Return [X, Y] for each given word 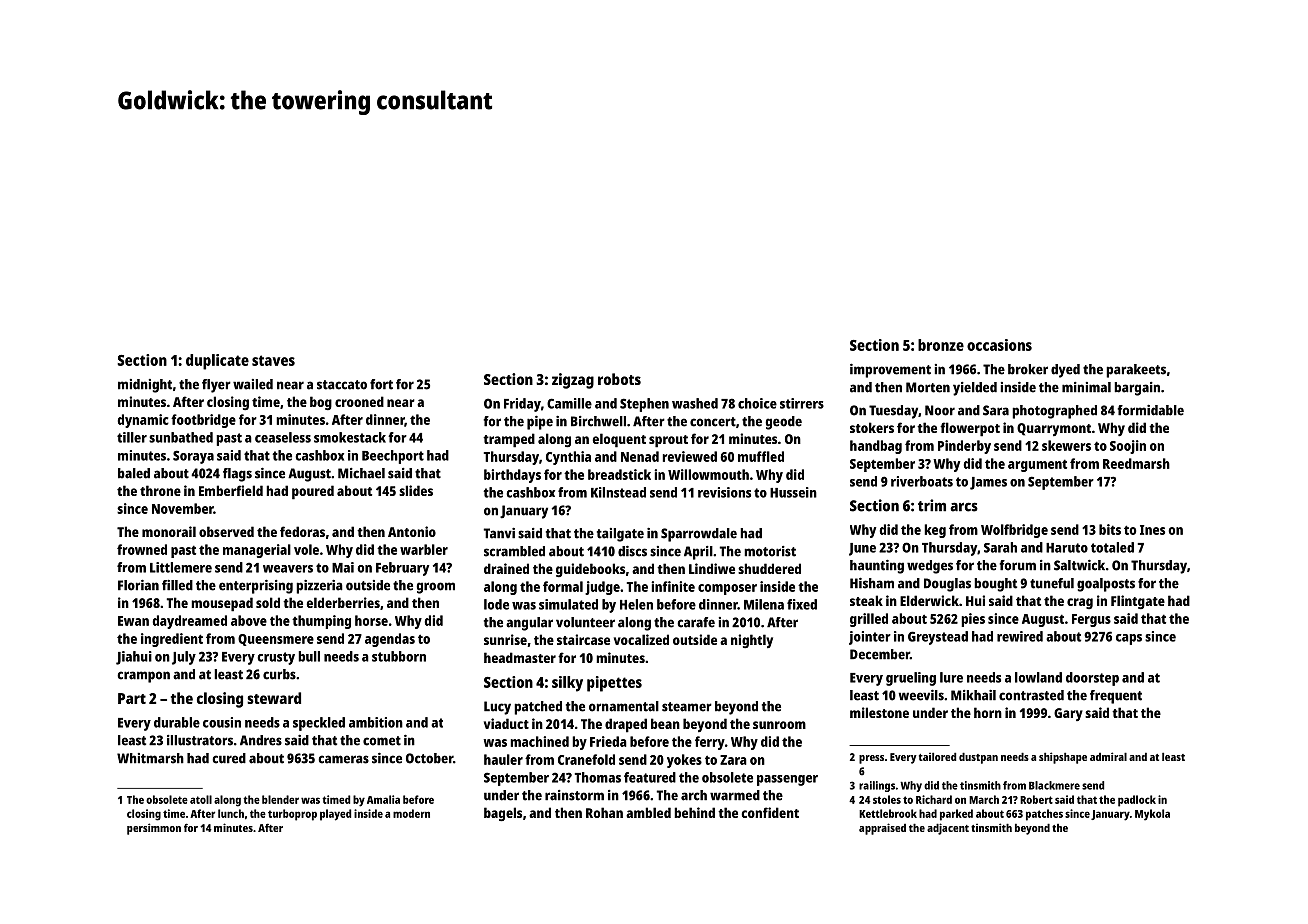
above [249, 620]
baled [134, 473]
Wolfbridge [1014, 531]
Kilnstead [618, 492]
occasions [999, 345]
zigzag [573, 381]
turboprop [292, 815]
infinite [673, 586]
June [862, 549]
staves [273, 360]
